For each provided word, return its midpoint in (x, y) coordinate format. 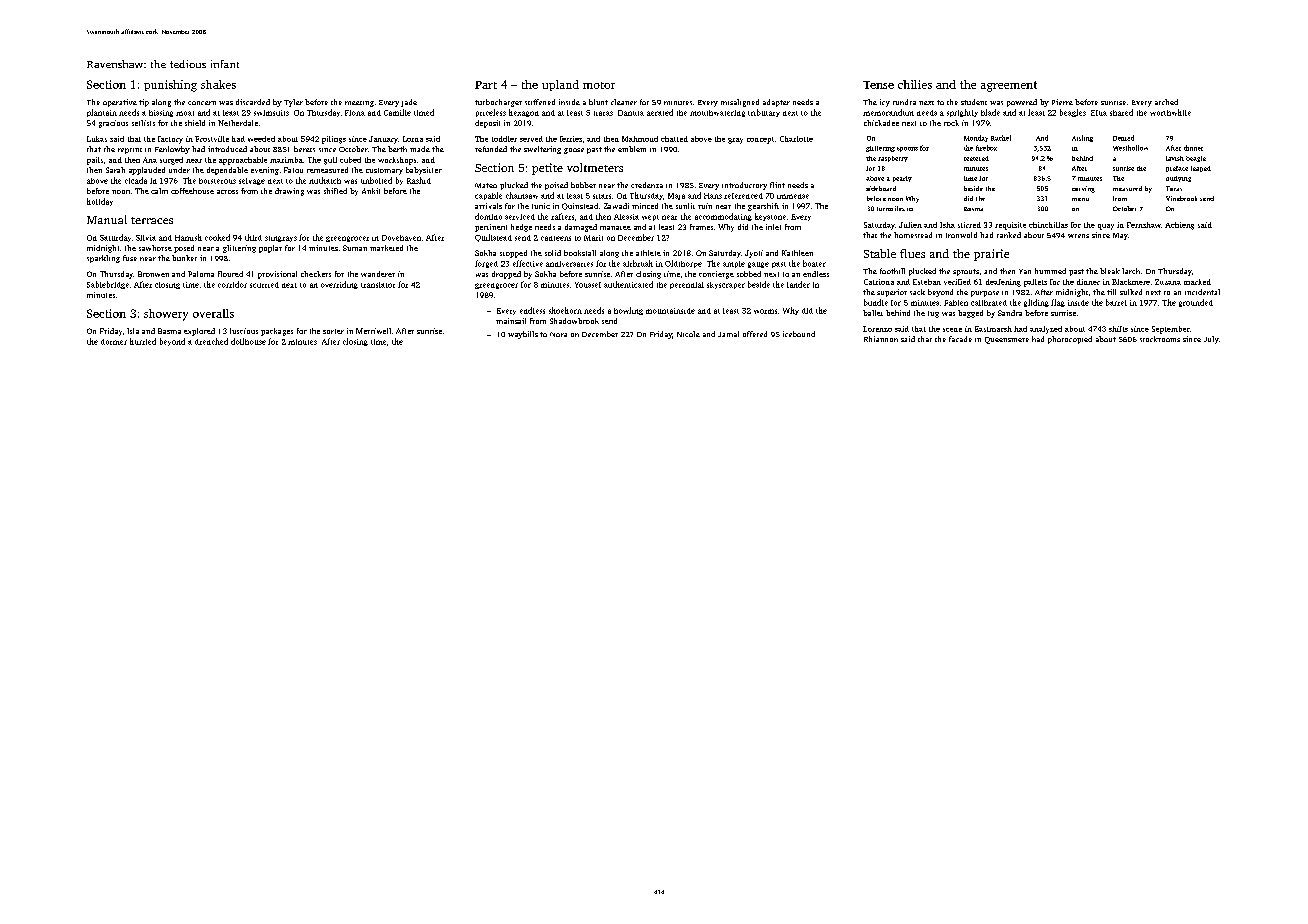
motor (599, 85)
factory (170, 140)
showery (166, 315)
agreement (1009, 86)
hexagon (524, 113)
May (1120, 236)
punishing (170, 86)
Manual (107, 219)
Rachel (1001, 138)
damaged (581, 228)
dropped (506, 275)
